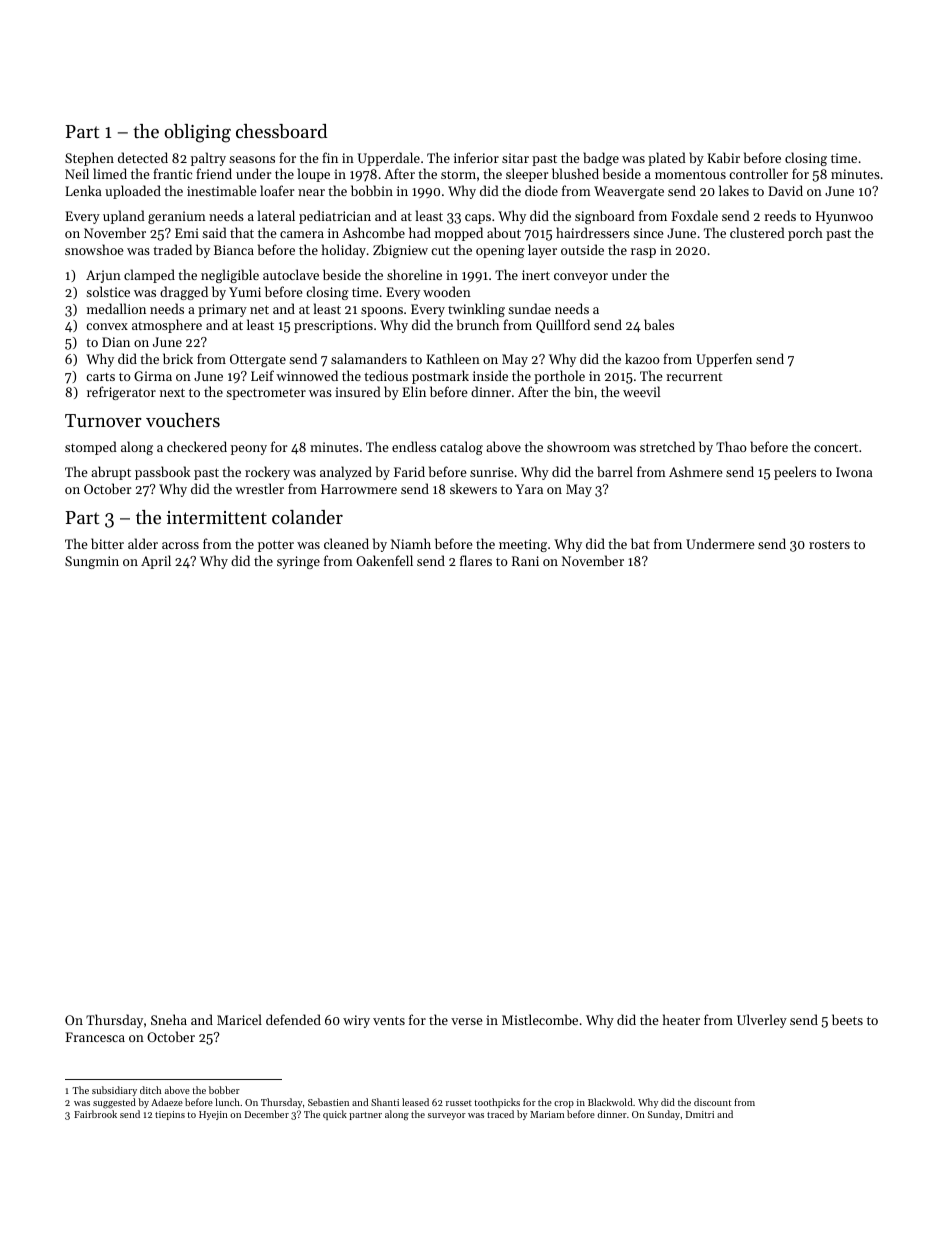  Describe the element at coordinates (389, 159) in the document. I see `Upperdale` at that location.
